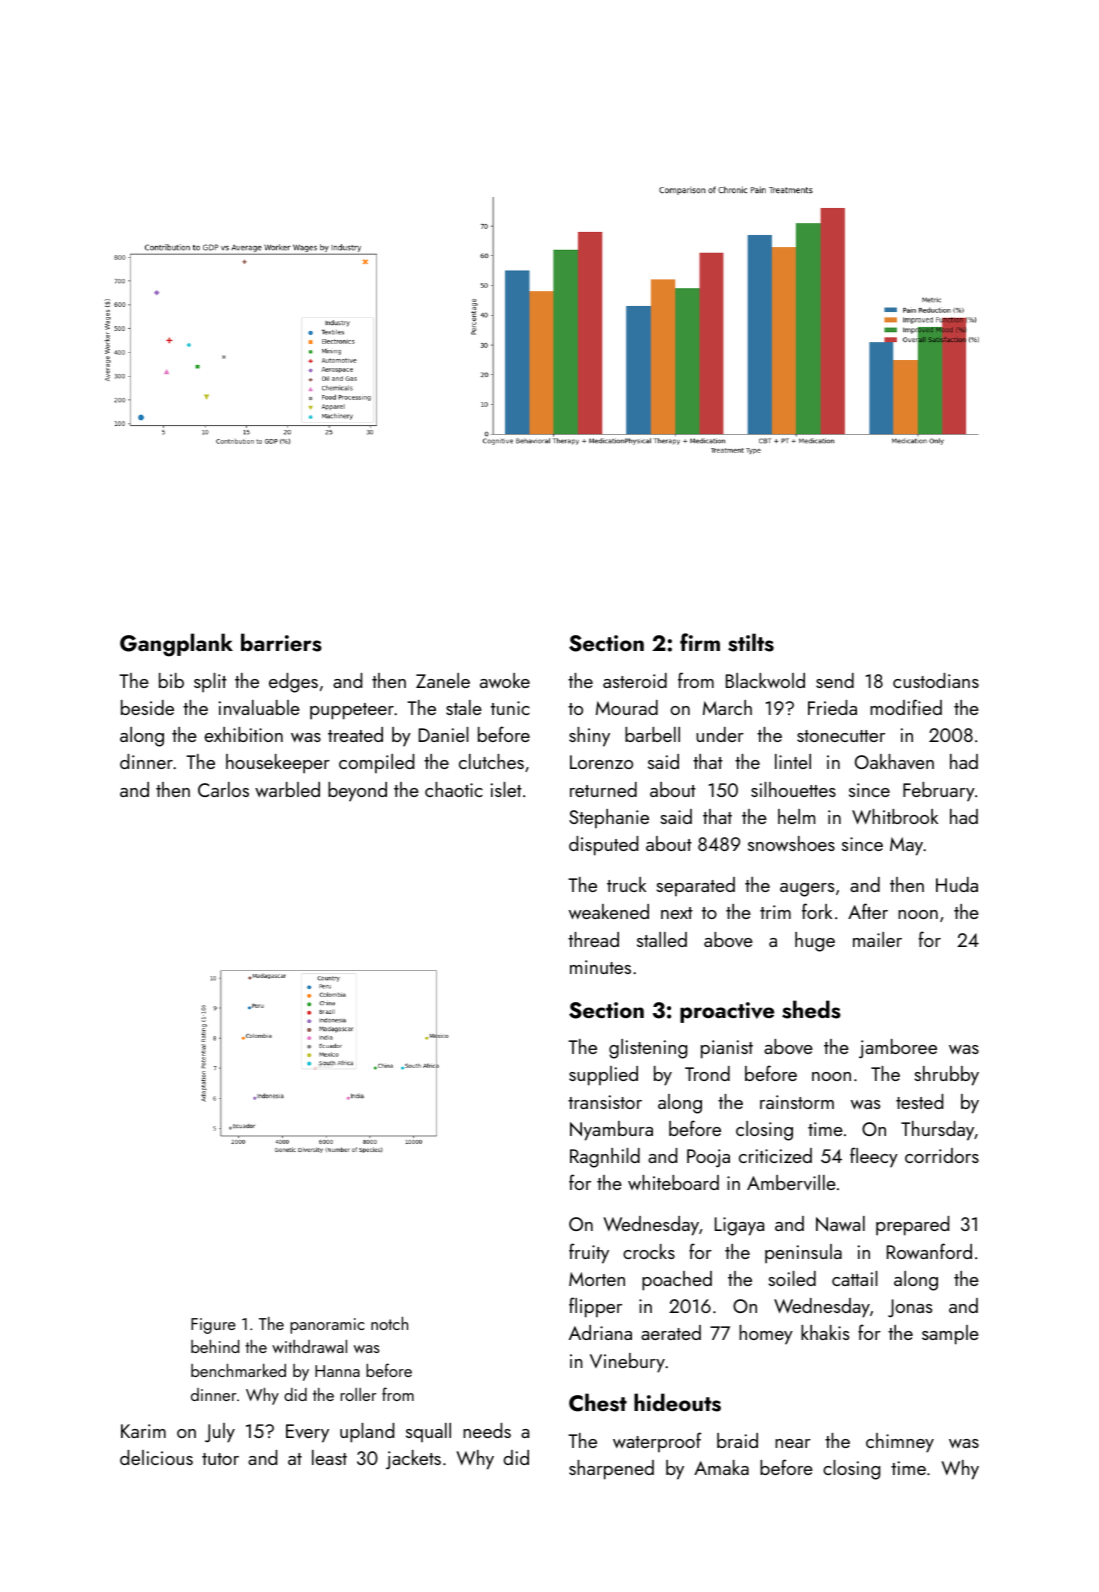  What do you see at coordinates (223, 789) in the document?
I see `Carlos` at bounding box center [223, 789].
